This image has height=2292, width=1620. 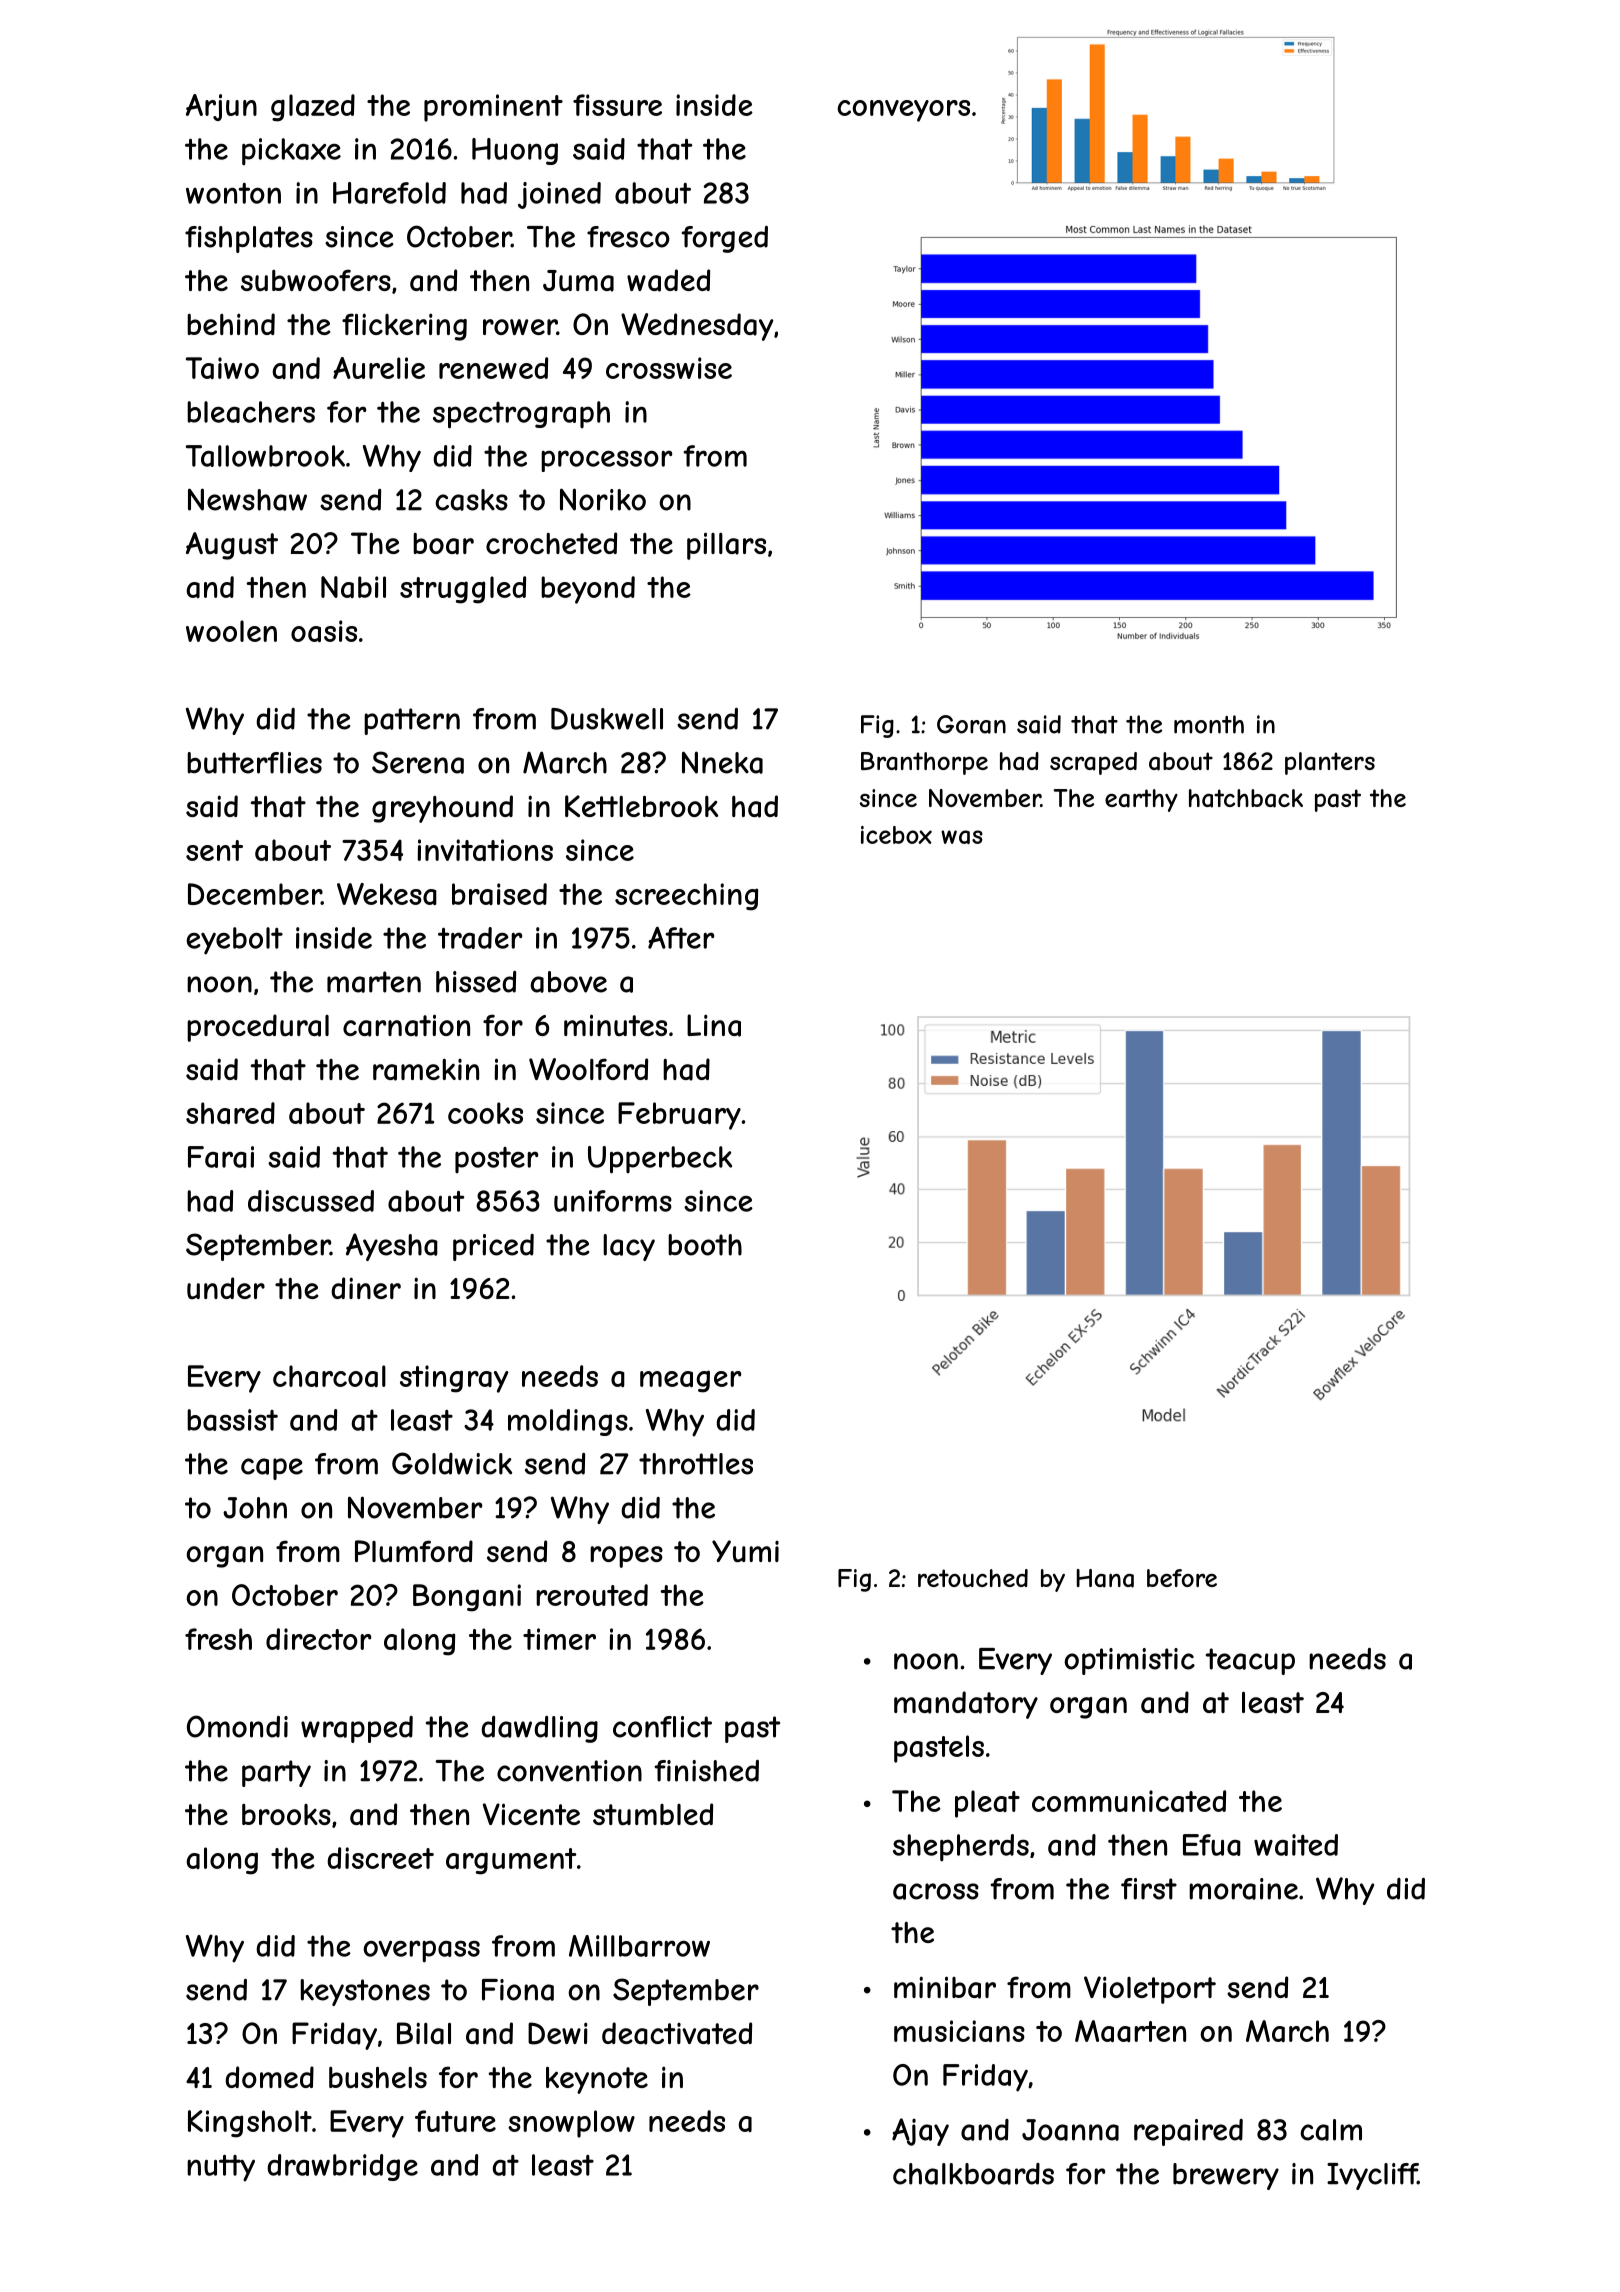 I want to click on Harefold, so click(x=389, y=193).
